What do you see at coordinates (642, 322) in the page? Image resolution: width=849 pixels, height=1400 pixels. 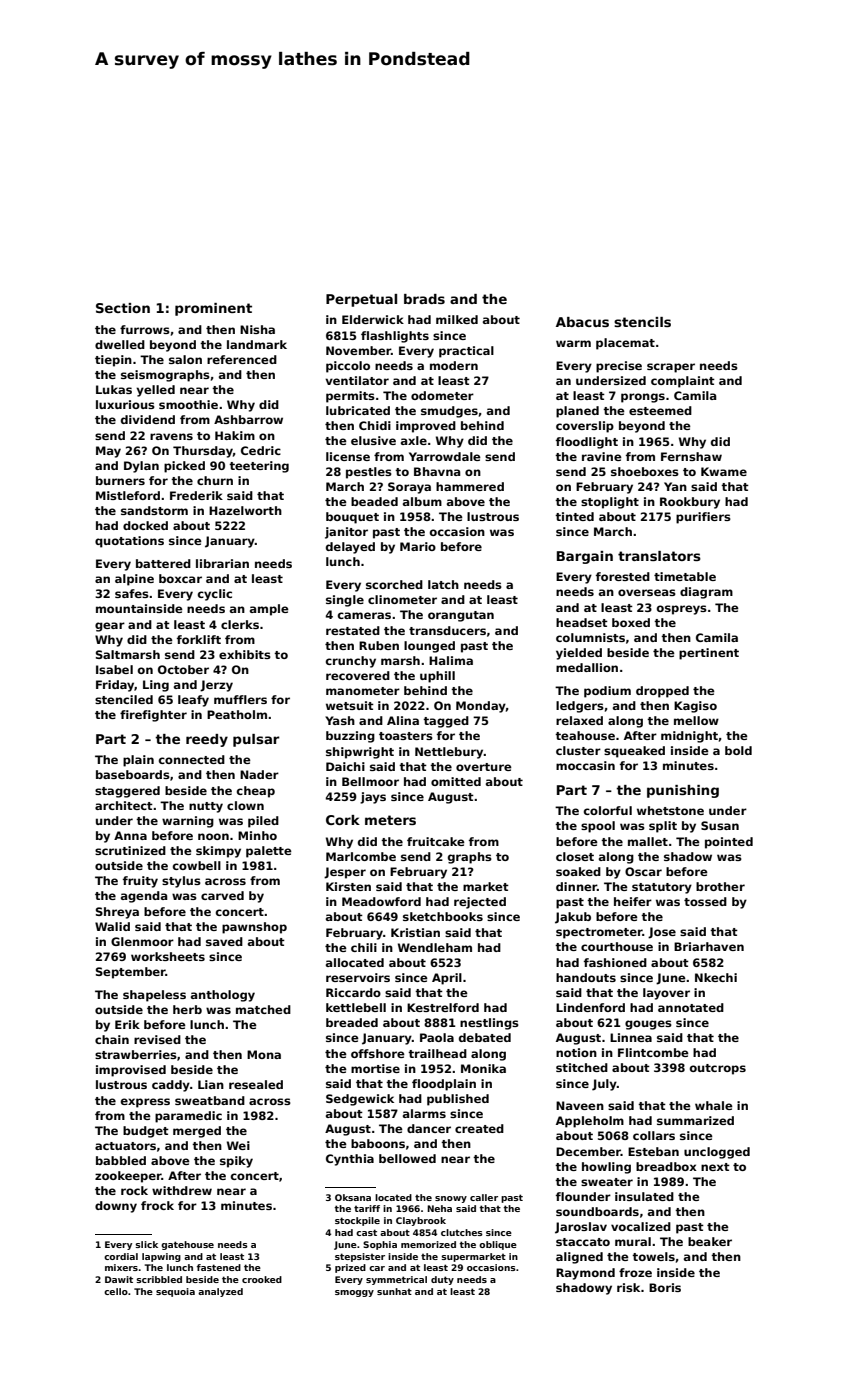 I see `stencils` at bounding box center [642, 322].
